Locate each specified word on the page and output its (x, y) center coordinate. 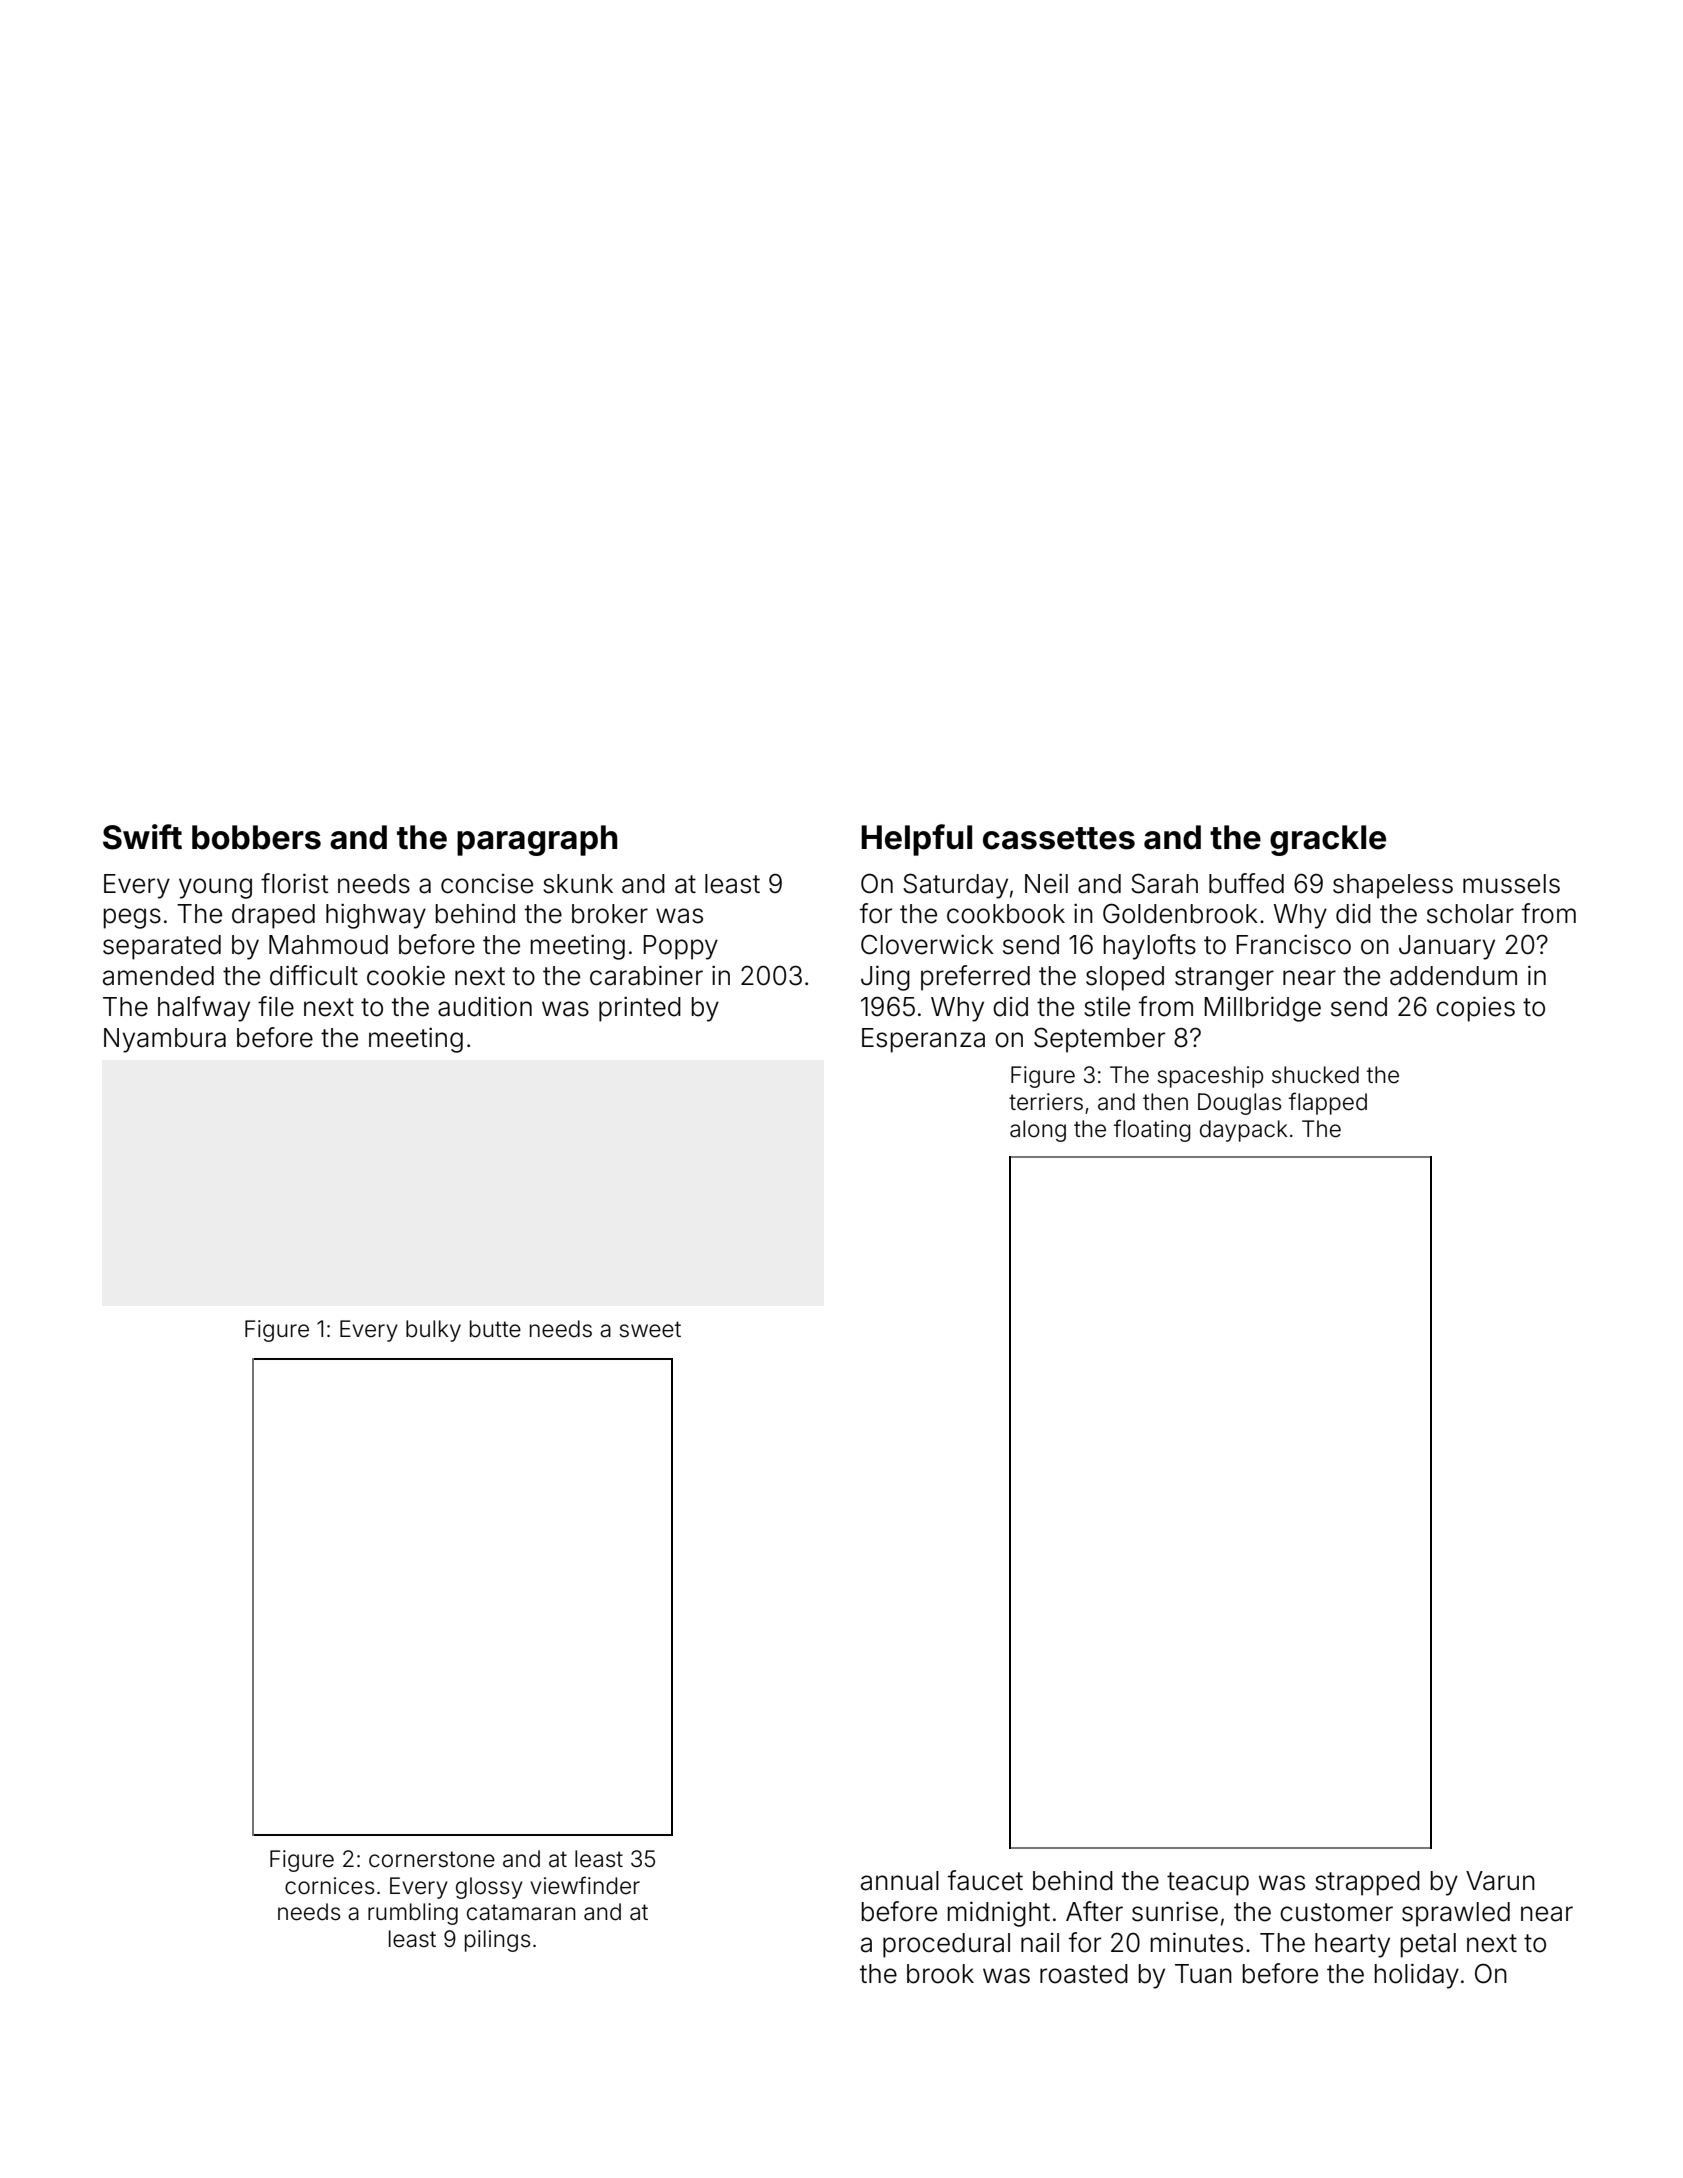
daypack (1244, 1131)
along (1038, 1131)
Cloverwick (927, 944)
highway (376, 916)
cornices (329, 1886)
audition (485, 1006)
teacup (1208, 1884)
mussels (1511, 884)
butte (495, 1329)
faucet (985, 1880)
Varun (1500, 1881)
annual (900, 1881)
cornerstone (432, 1859)
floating (1152, 1130)
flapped (1328, 1103)
